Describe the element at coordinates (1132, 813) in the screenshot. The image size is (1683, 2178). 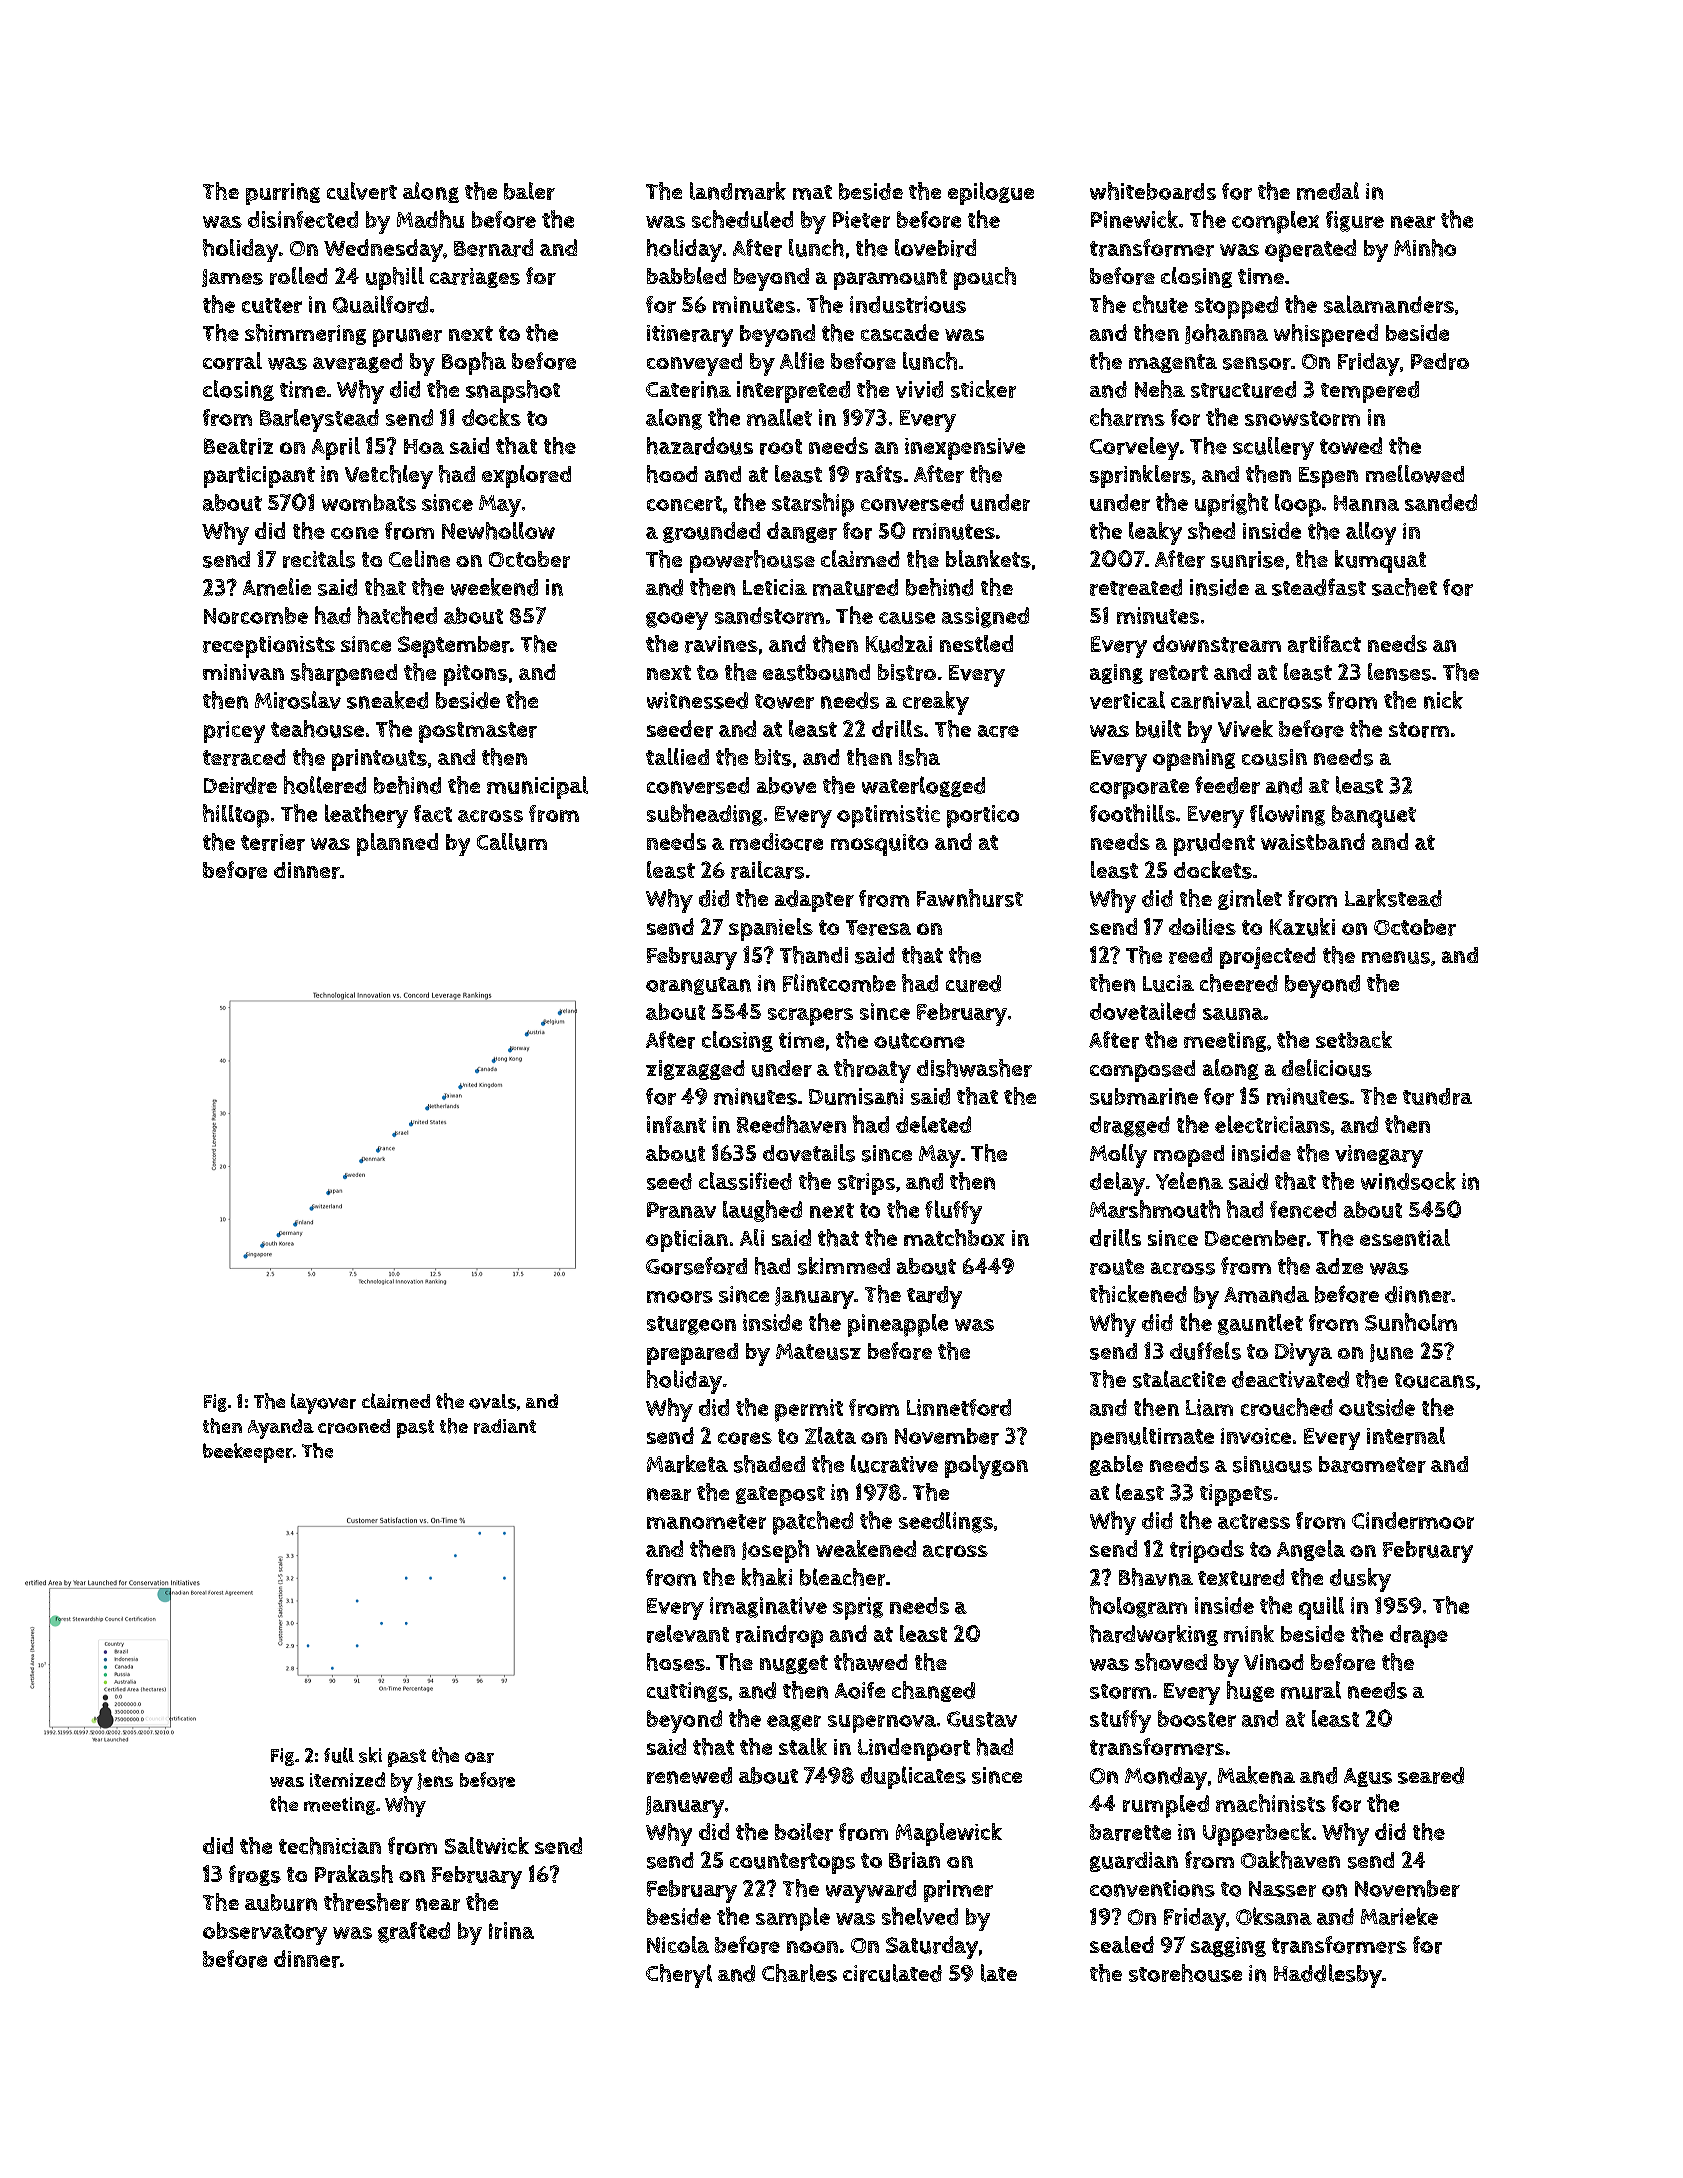
I see `foothills` at that location.
